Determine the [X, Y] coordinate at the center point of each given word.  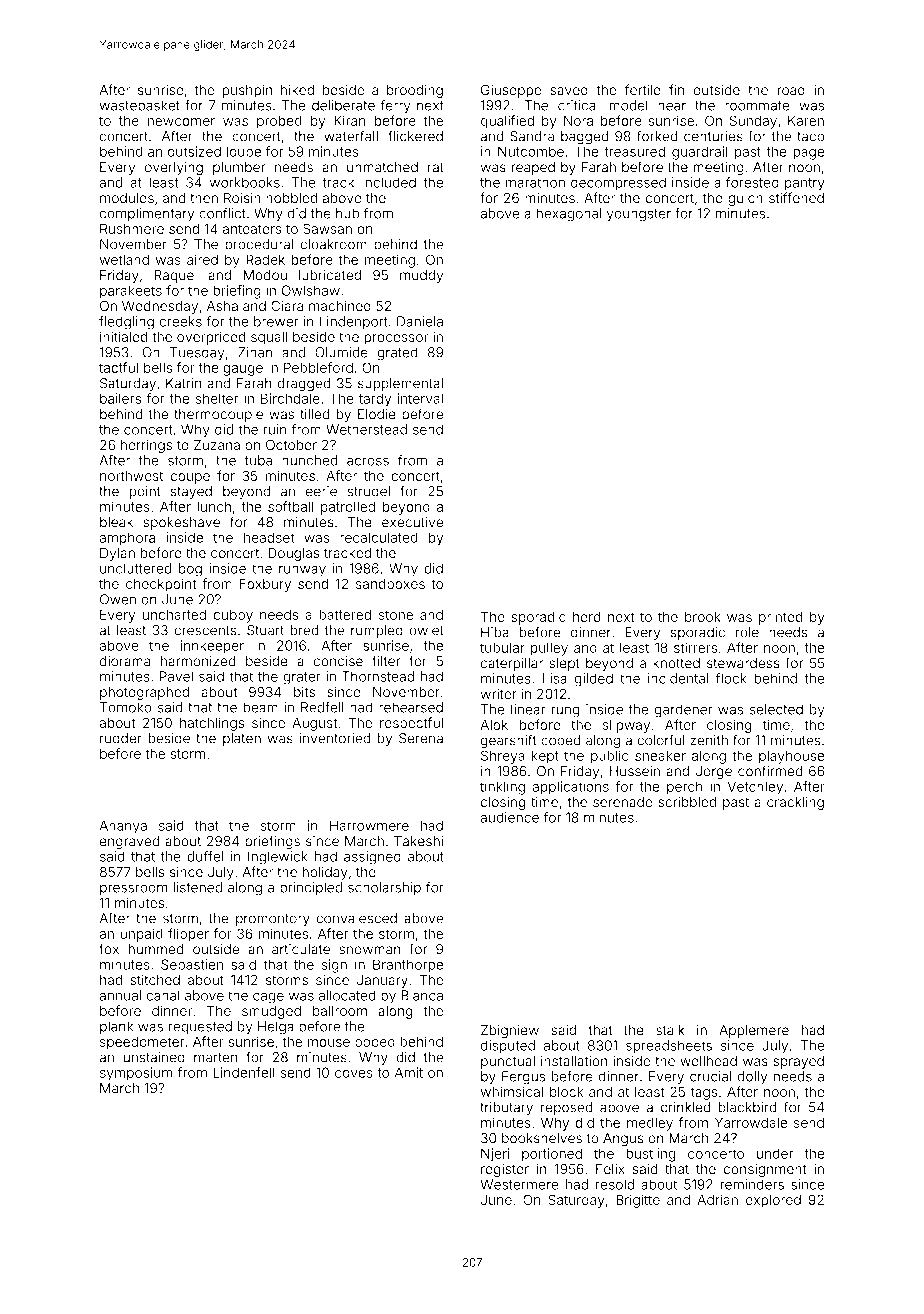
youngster [639, 215]
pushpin [247, 91]
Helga [276, 1028]
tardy [375, 400]
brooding [415, 91]
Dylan [117, 554]
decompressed [618, 184]
